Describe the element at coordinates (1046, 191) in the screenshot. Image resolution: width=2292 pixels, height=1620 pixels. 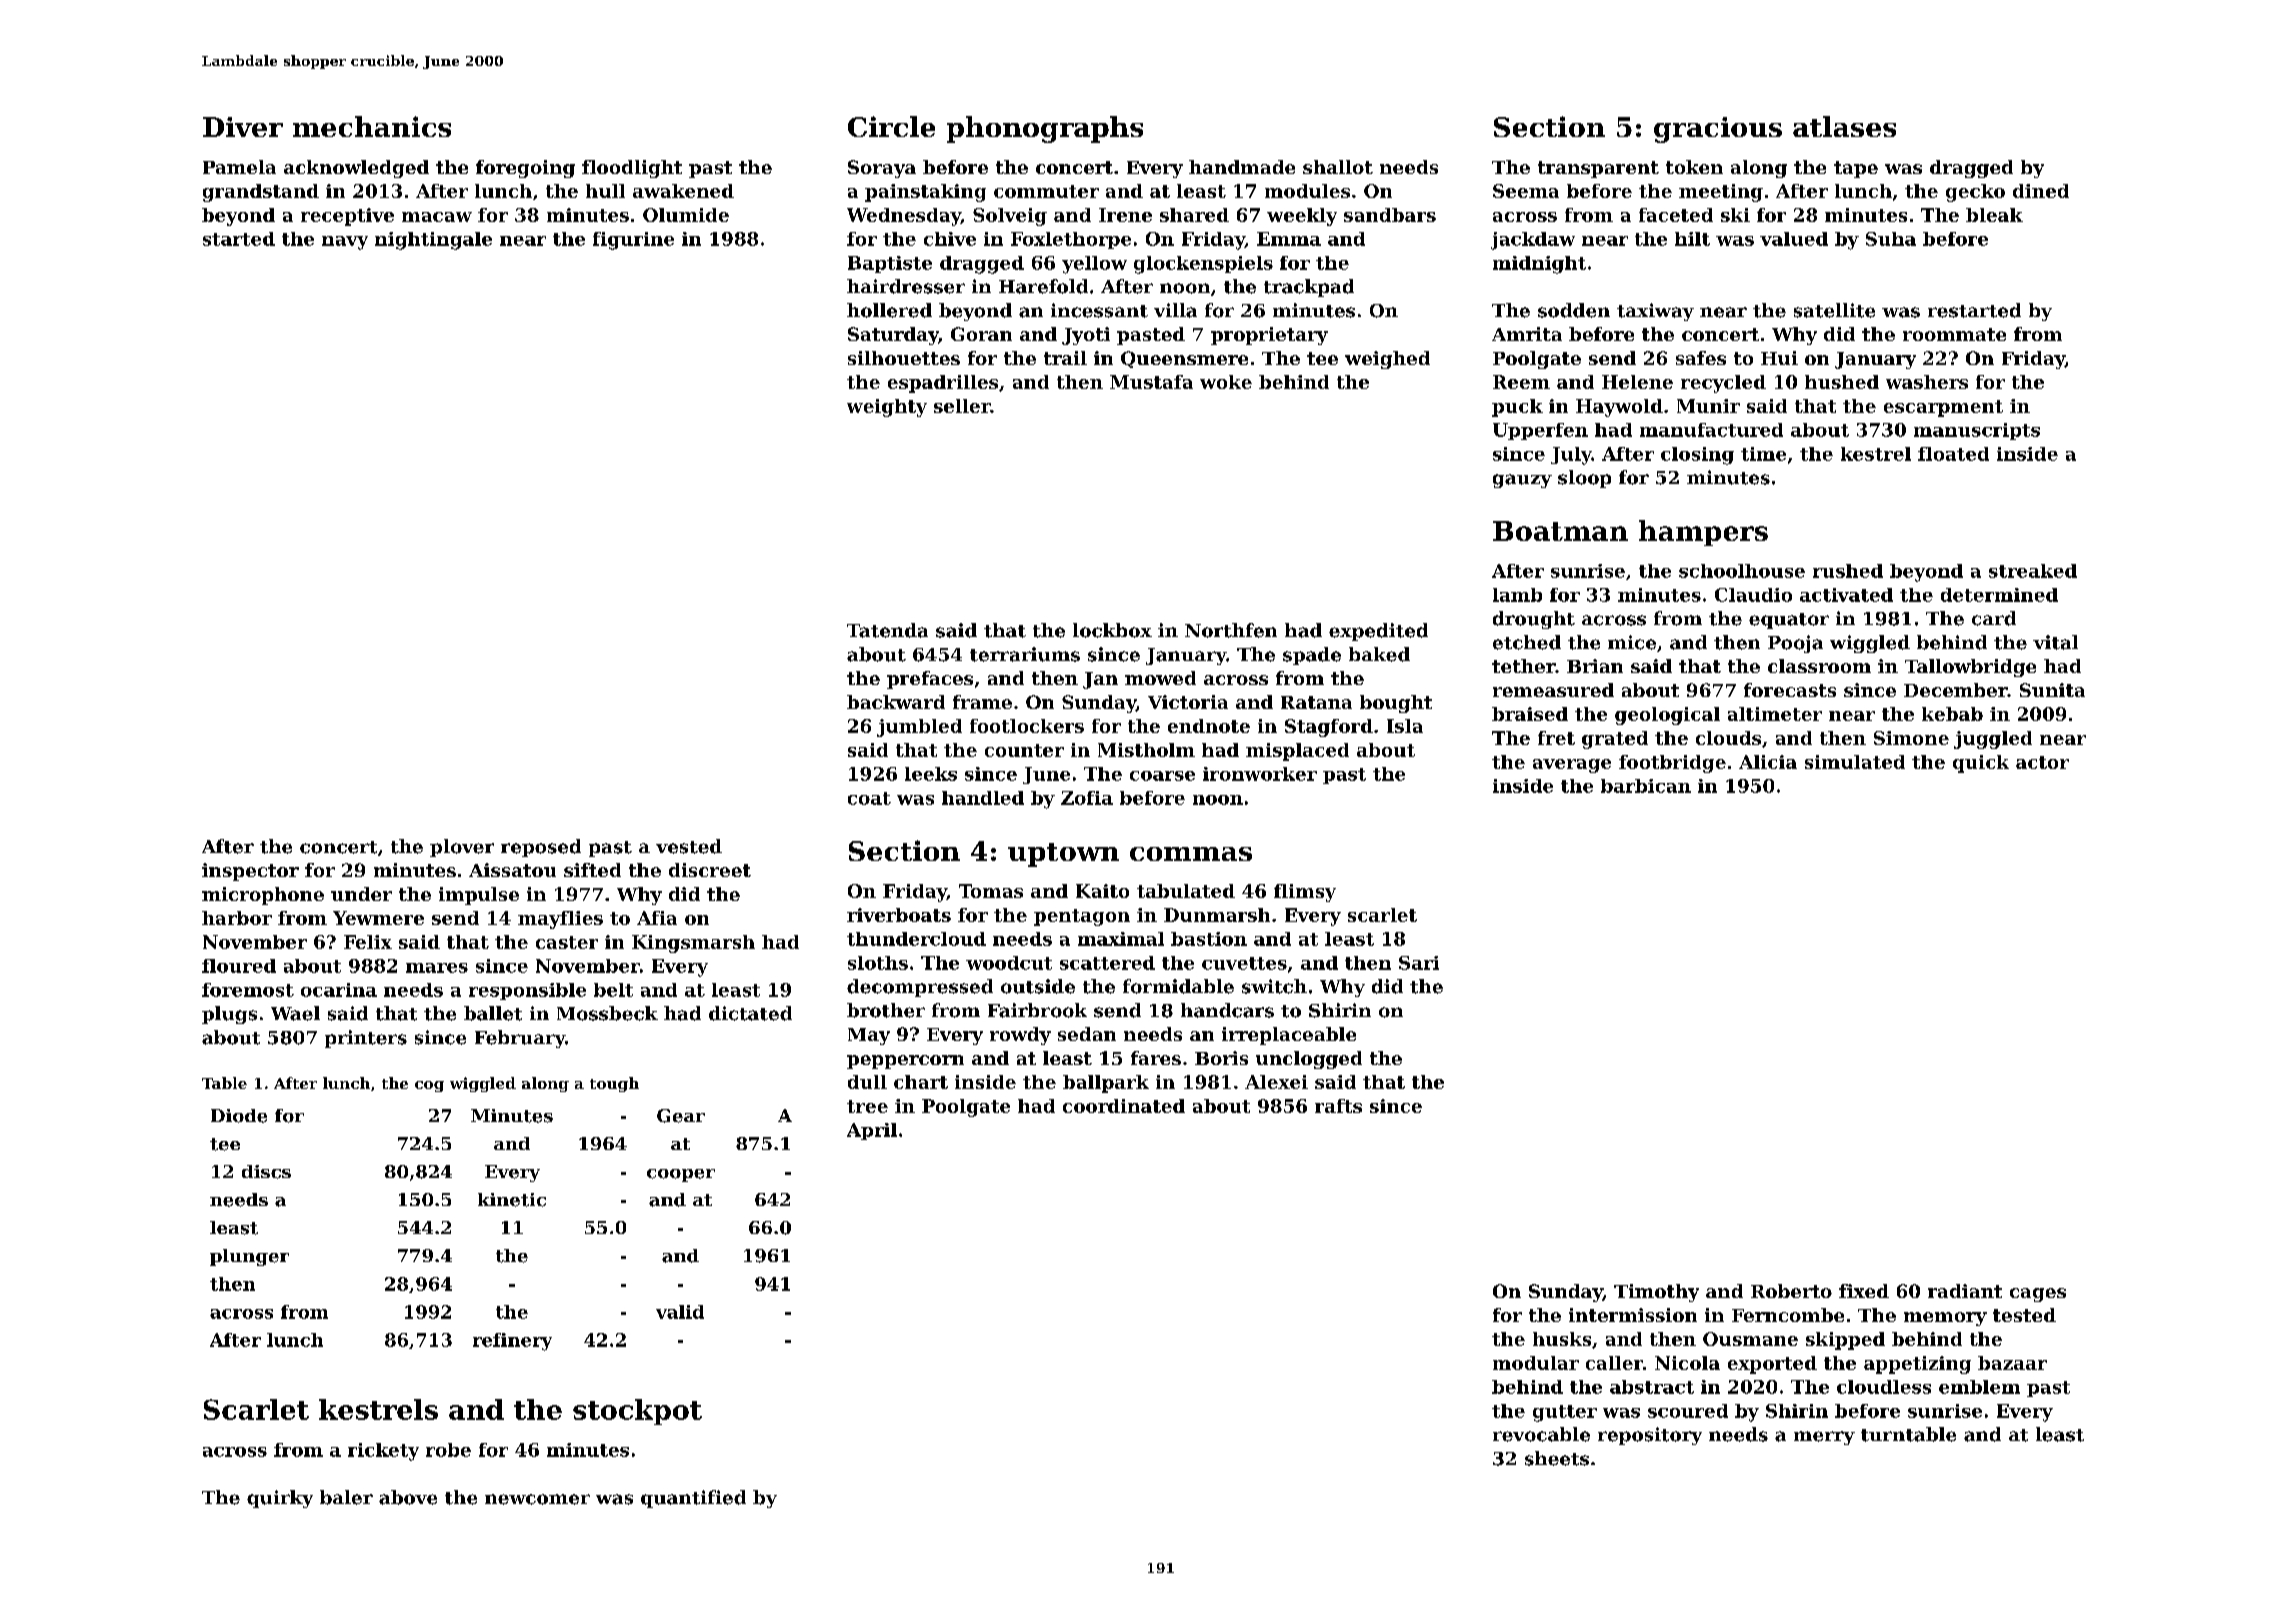
I see `commuter` at that location.
